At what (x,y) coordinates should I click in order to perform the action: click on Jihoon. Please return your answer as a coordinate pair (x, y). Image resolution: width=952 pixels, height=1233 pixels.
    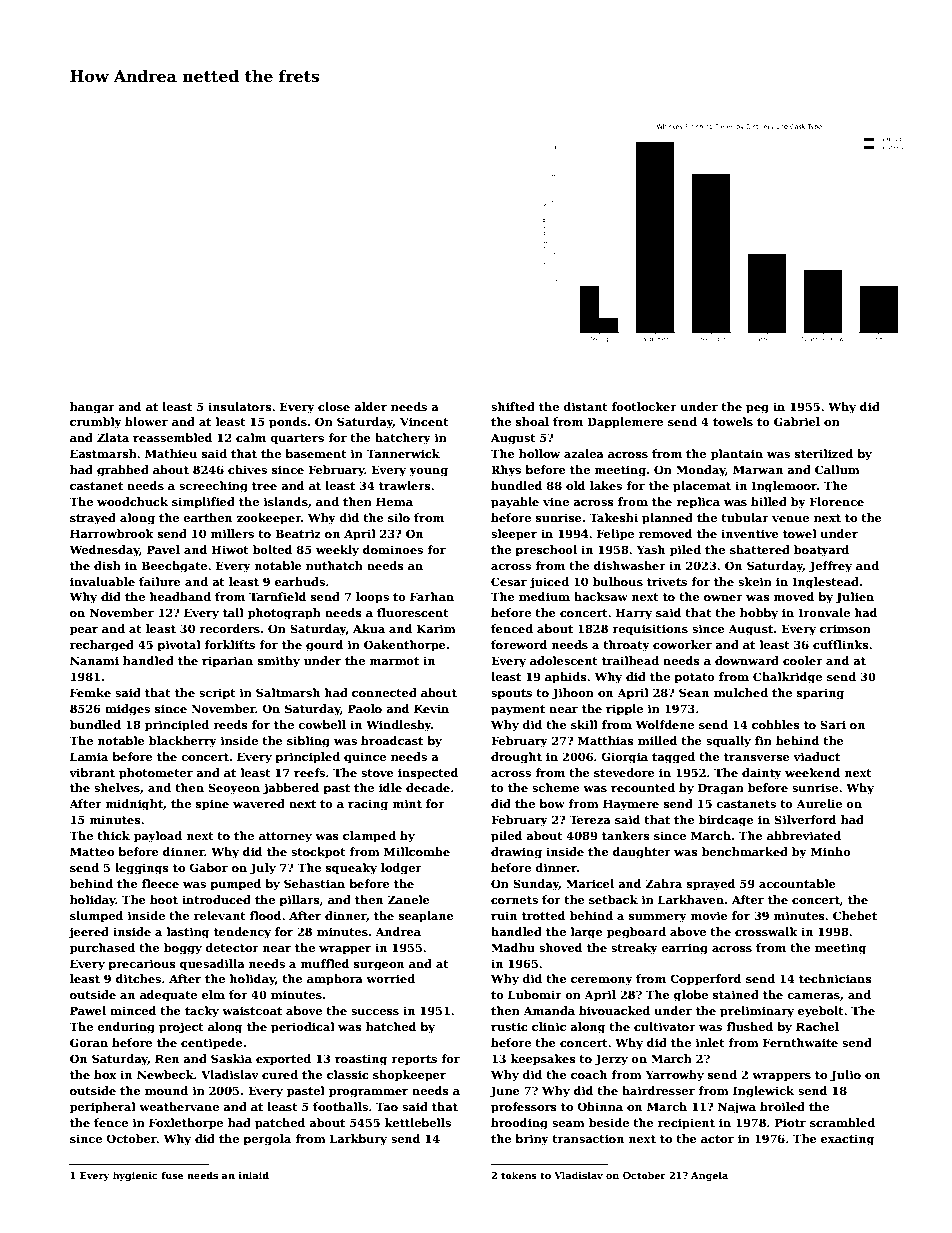
    Looking at the image, I should click on (573, 694).
